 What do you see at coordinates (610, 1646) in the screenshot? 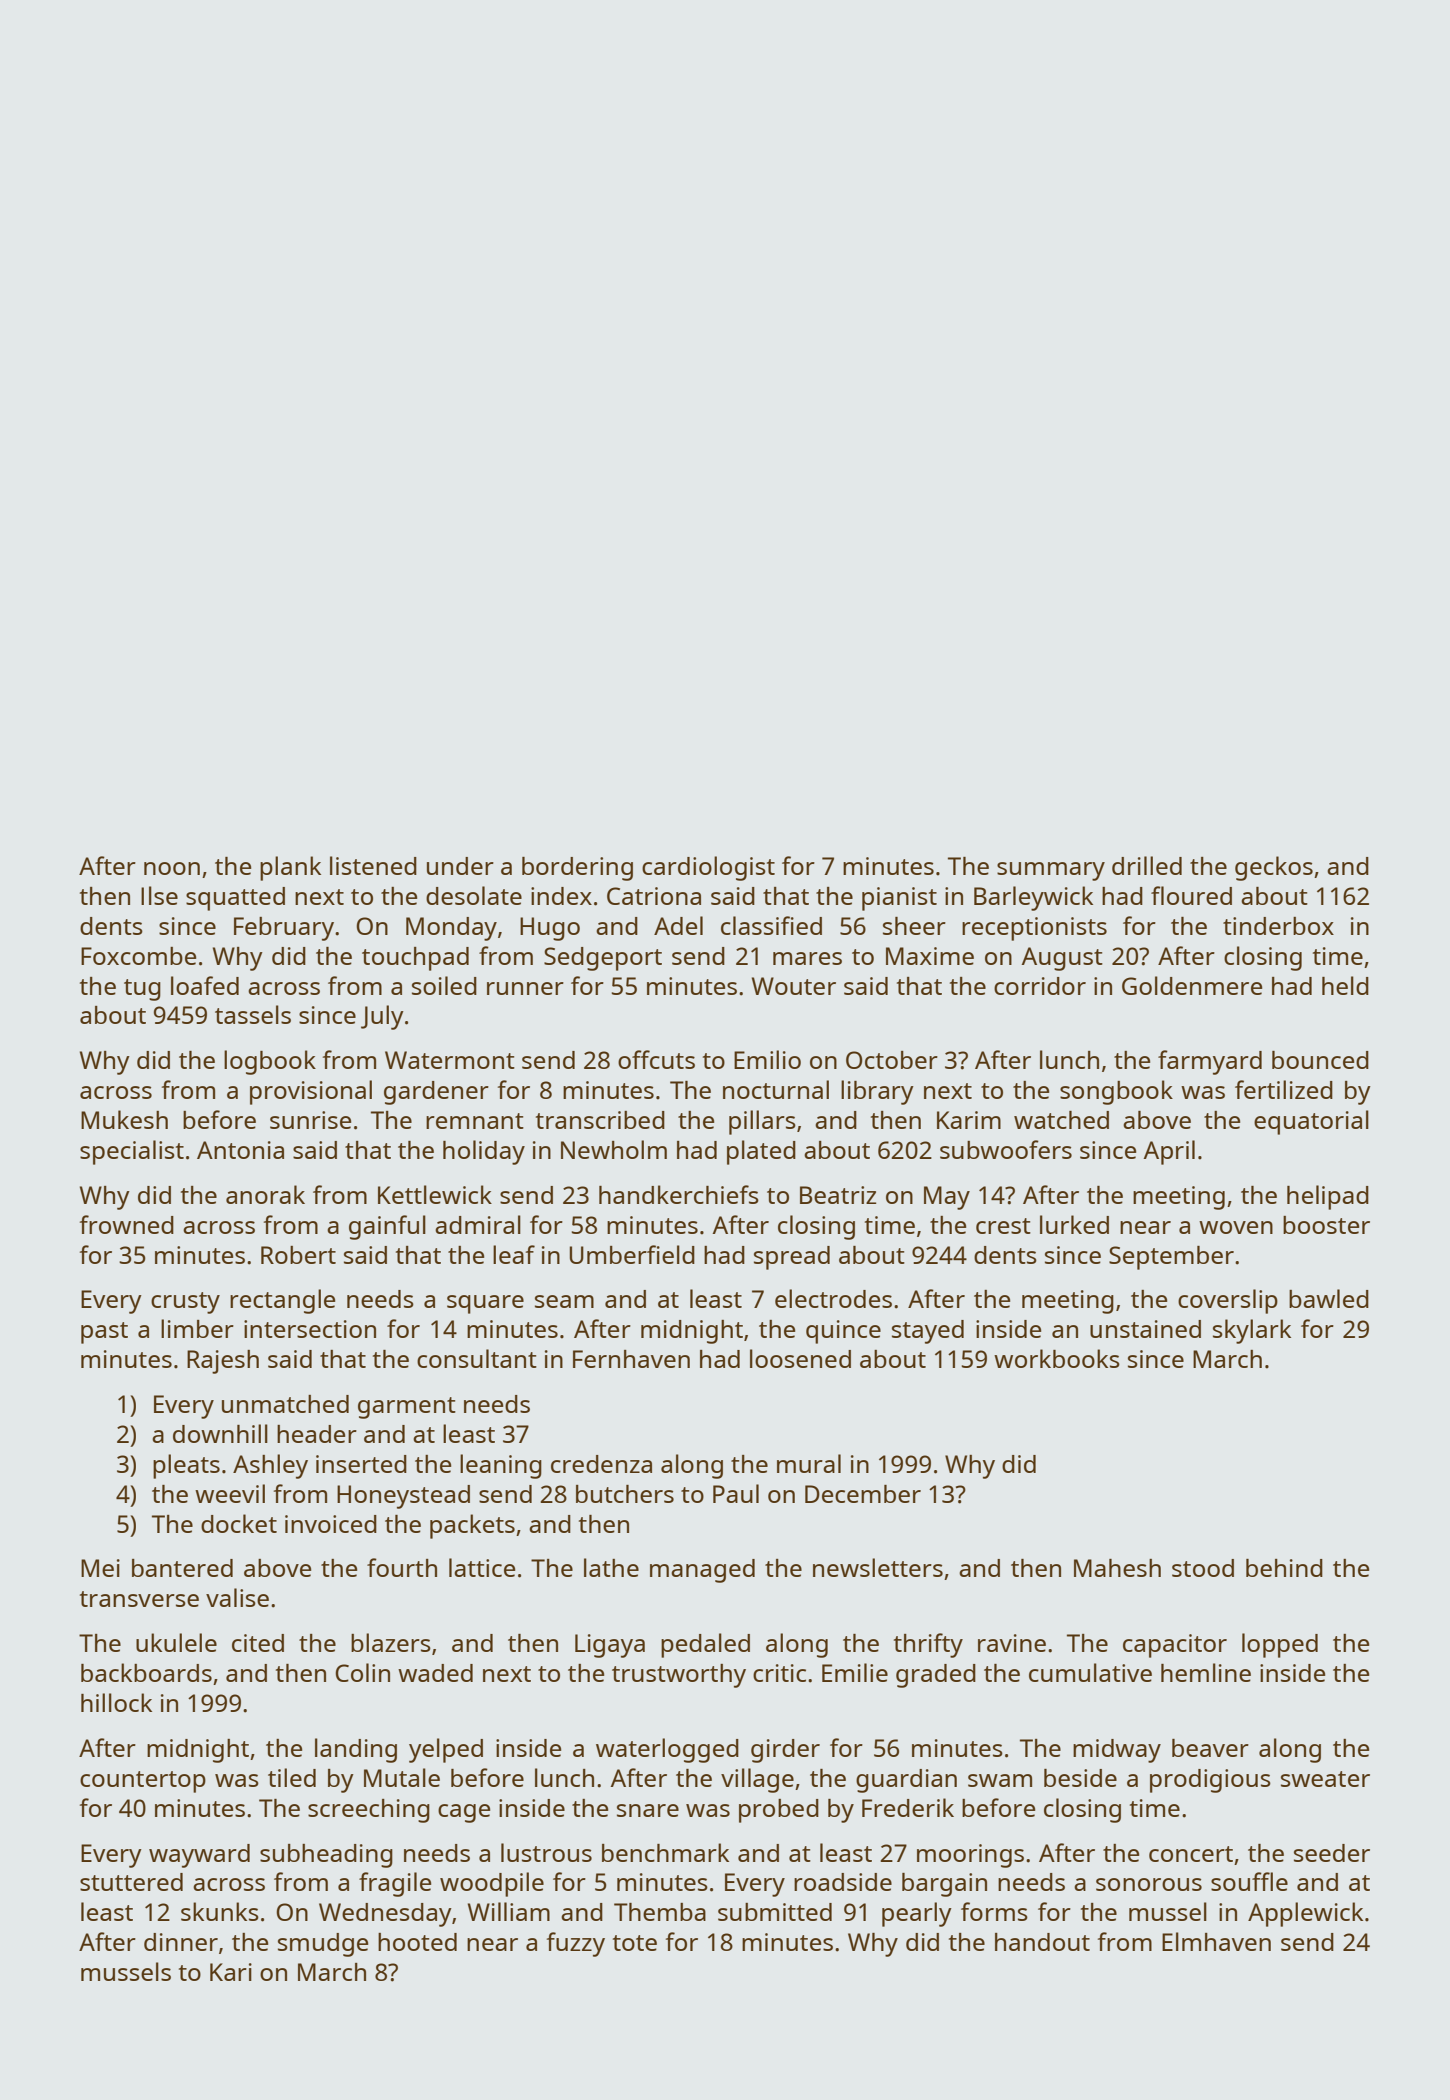
I see `Ligaya` at bounding box center [610, 1646].
